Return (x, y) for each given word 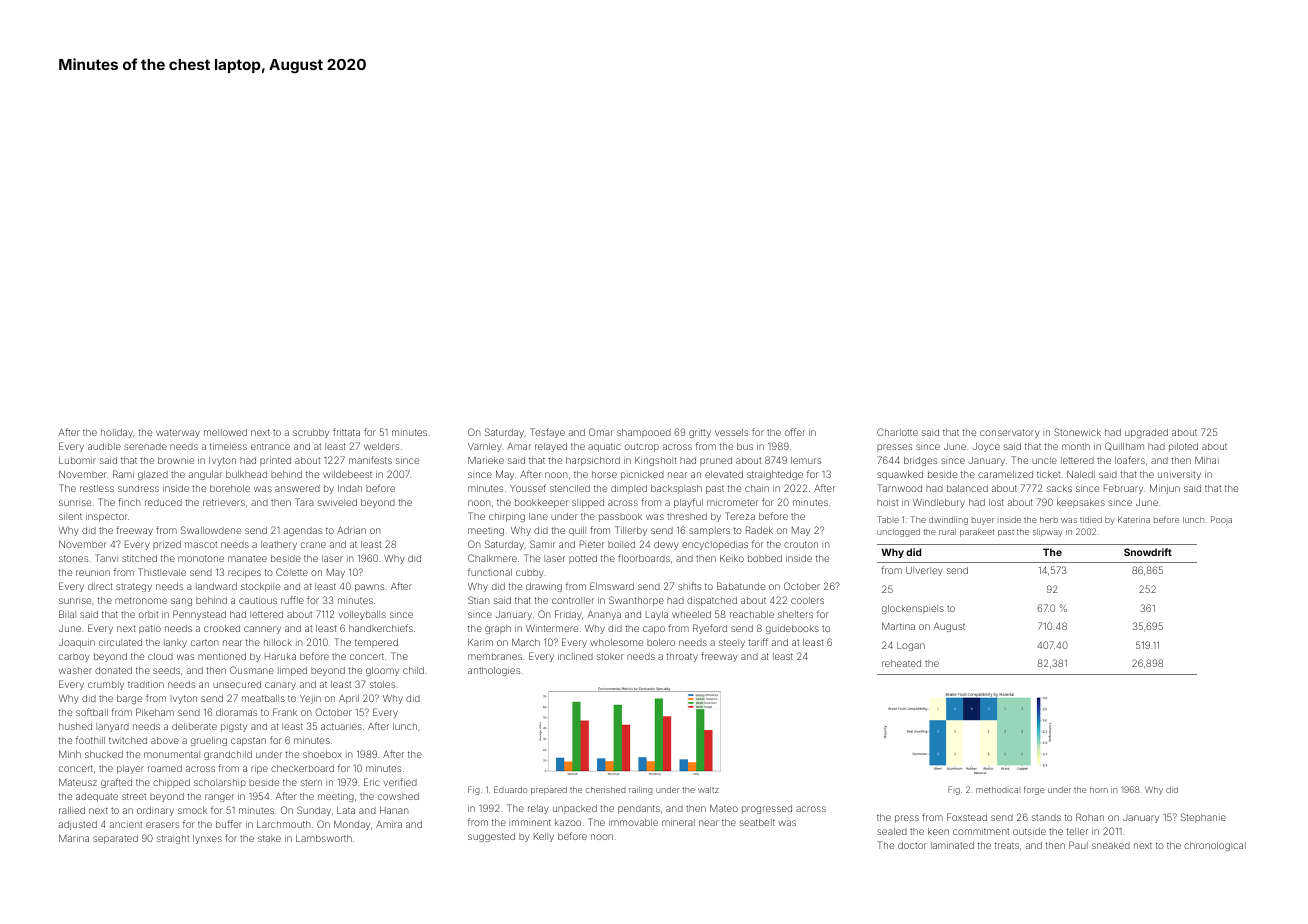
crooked (222, 628)
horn (1099, 790)
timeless (228, 446)
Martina (898, 626)
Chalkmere (492, 558)
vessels (731, 432)
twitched (128, 740)
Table (888, 519)
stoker (610, 656)
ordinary (155, 811)
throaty (682, 657)
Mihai (1207, 460)
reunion (93, 573)
